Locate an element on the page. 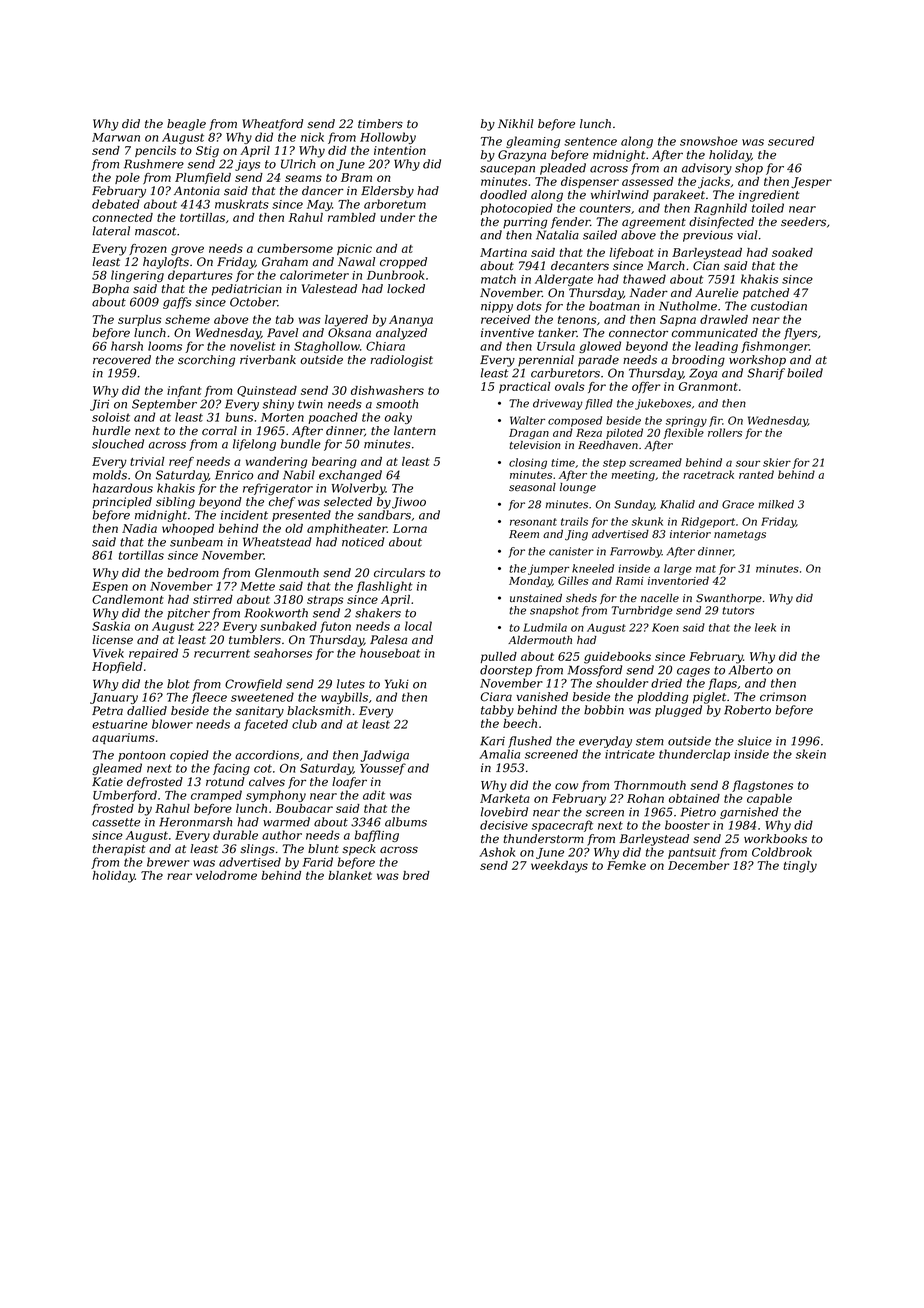 The height and width of the image is (1308, 924). nametags is located at coordinates (740, 536).
